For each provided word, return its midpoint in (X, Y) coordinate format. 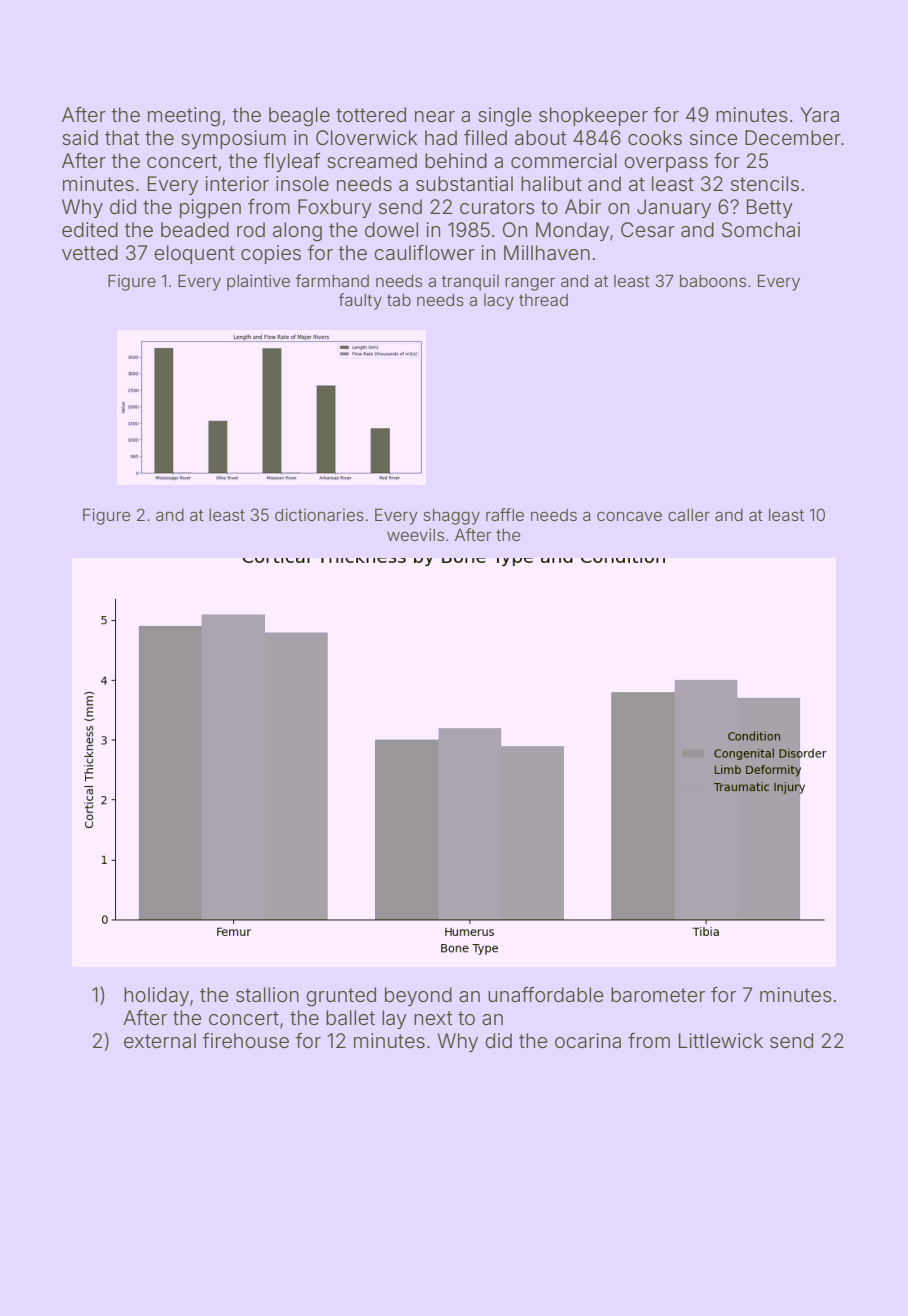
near (435, 117)
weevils (415, 534)
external (160, 1040)
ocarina (588, 1041)
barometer (658, 995)
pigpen (210, 209)
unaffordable (546, 995)
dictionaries (319, 514)
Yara (819, 114)
